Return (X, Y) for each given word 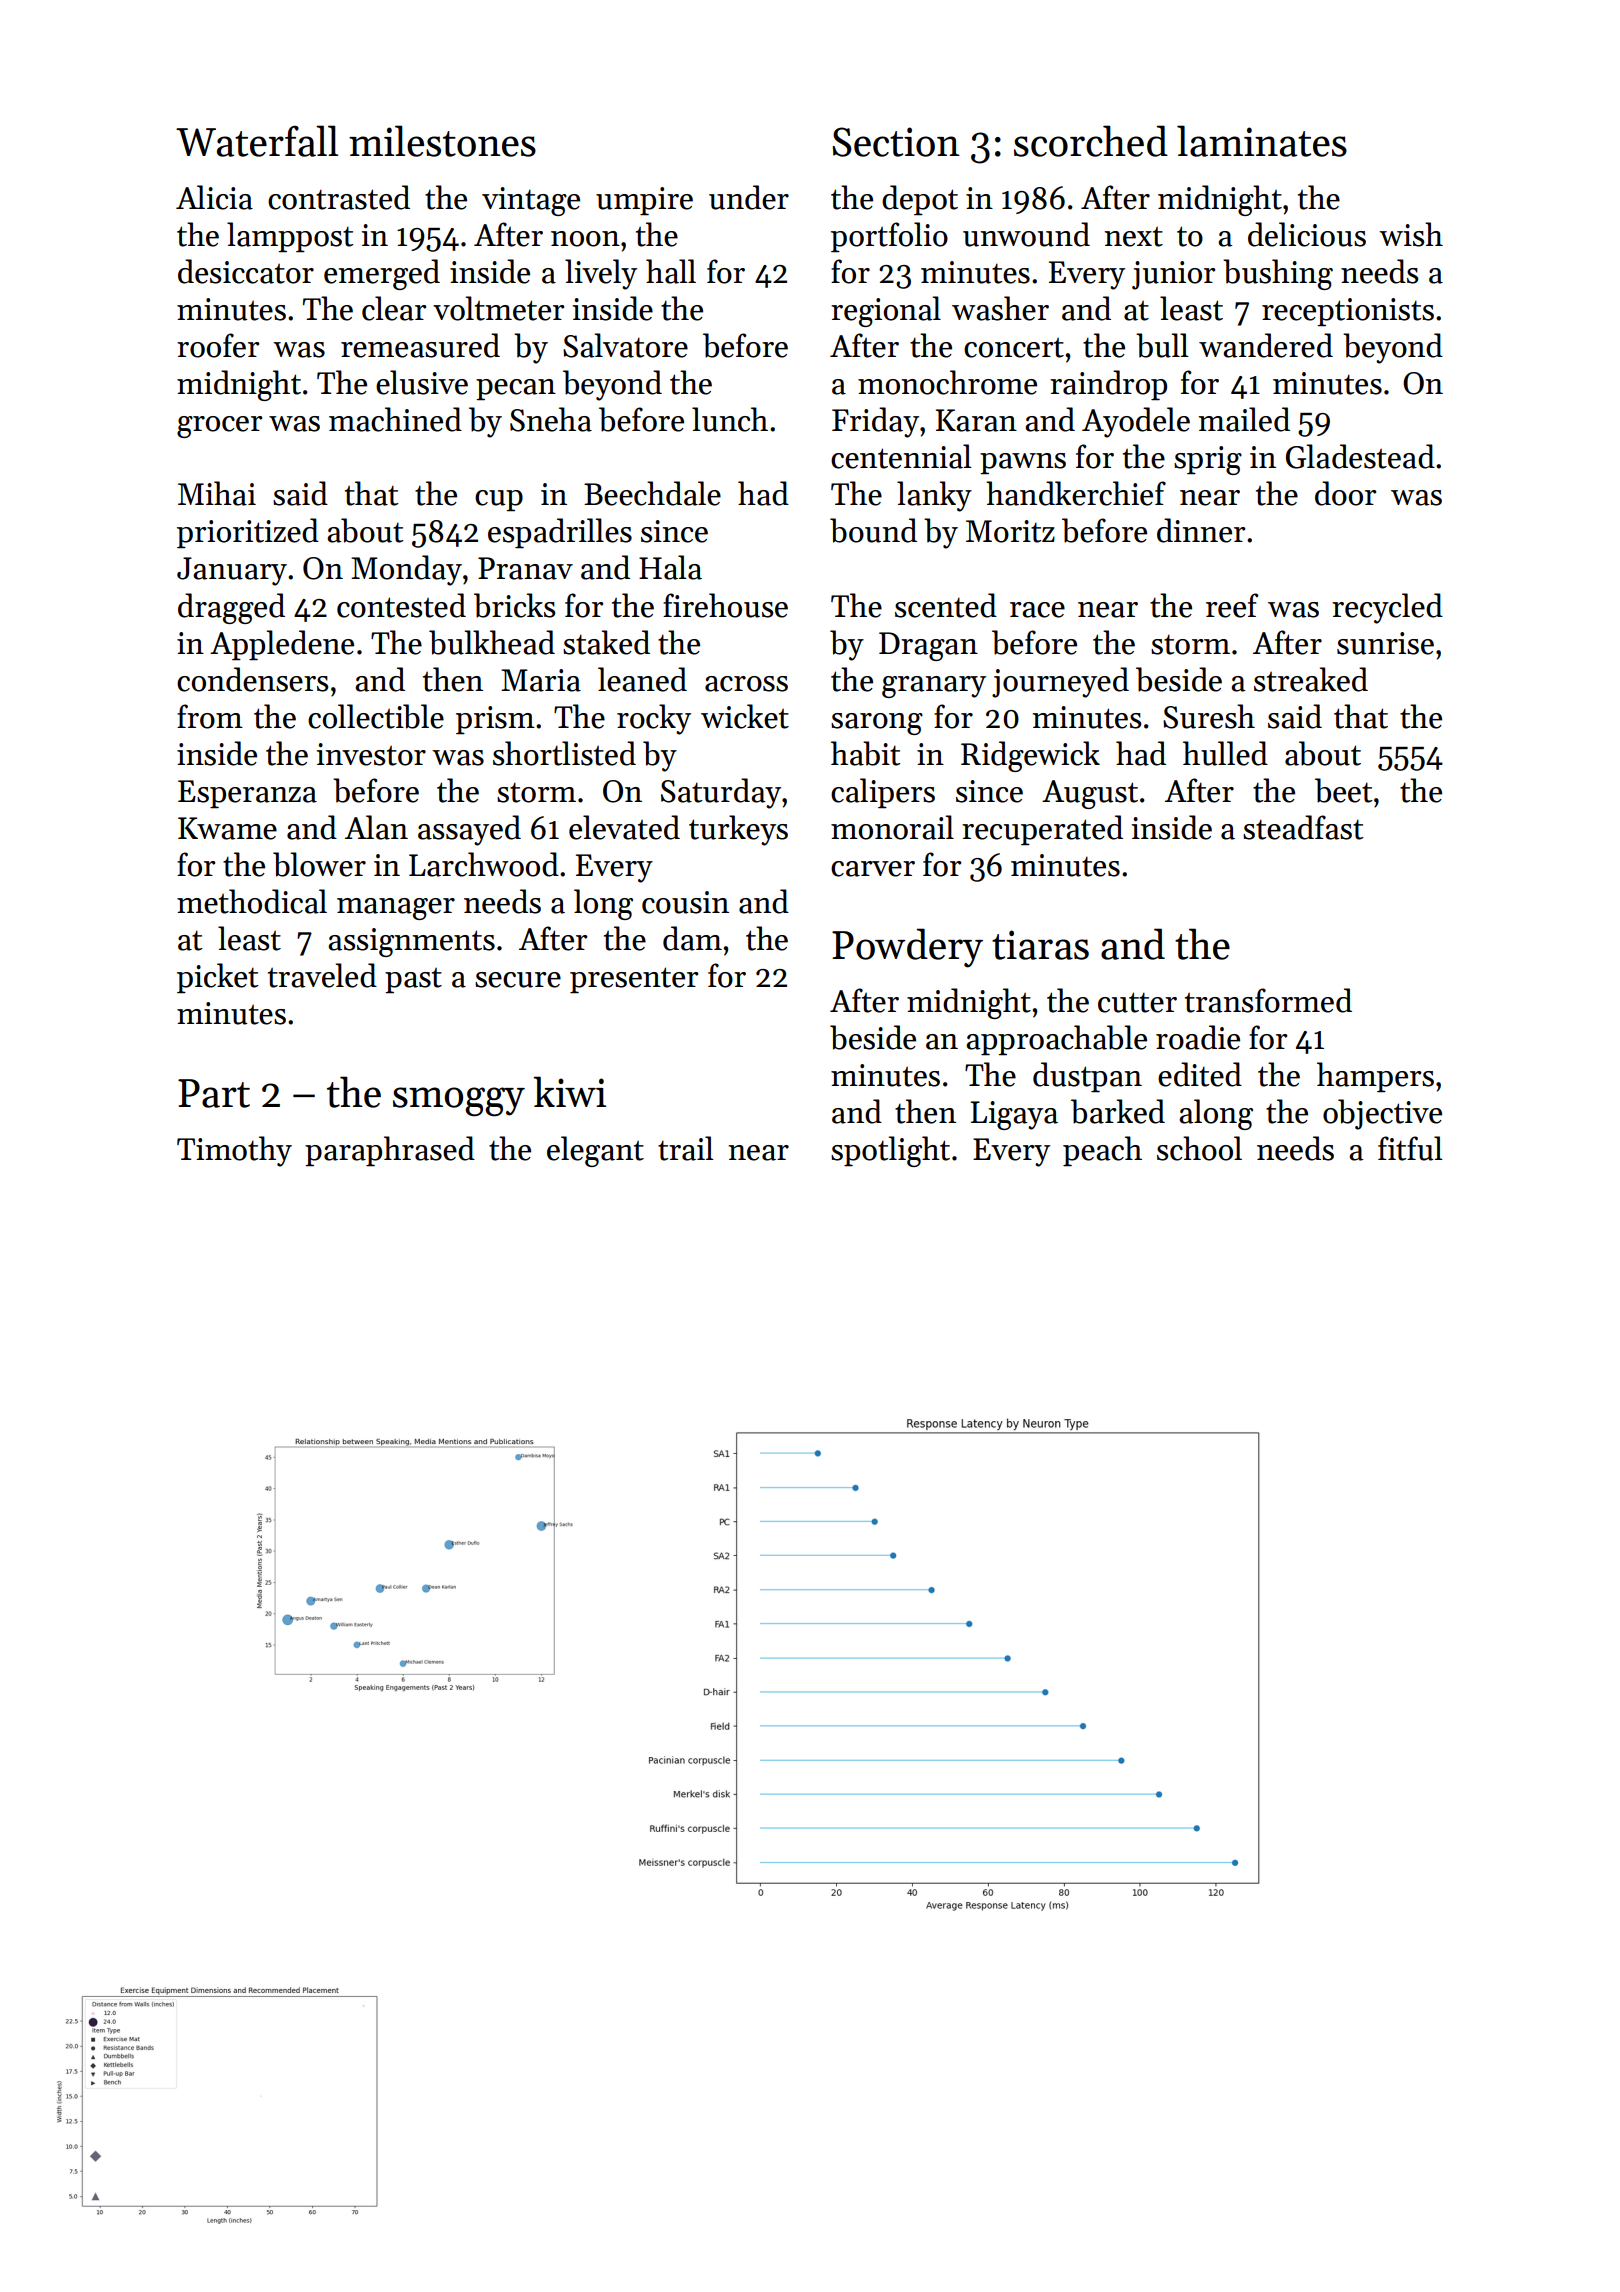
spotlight (890, 1151)
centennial (901, 456)
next (1133, 237)
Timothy (234, 1151)
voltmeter (498, 308)
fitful (1410, 1148)
